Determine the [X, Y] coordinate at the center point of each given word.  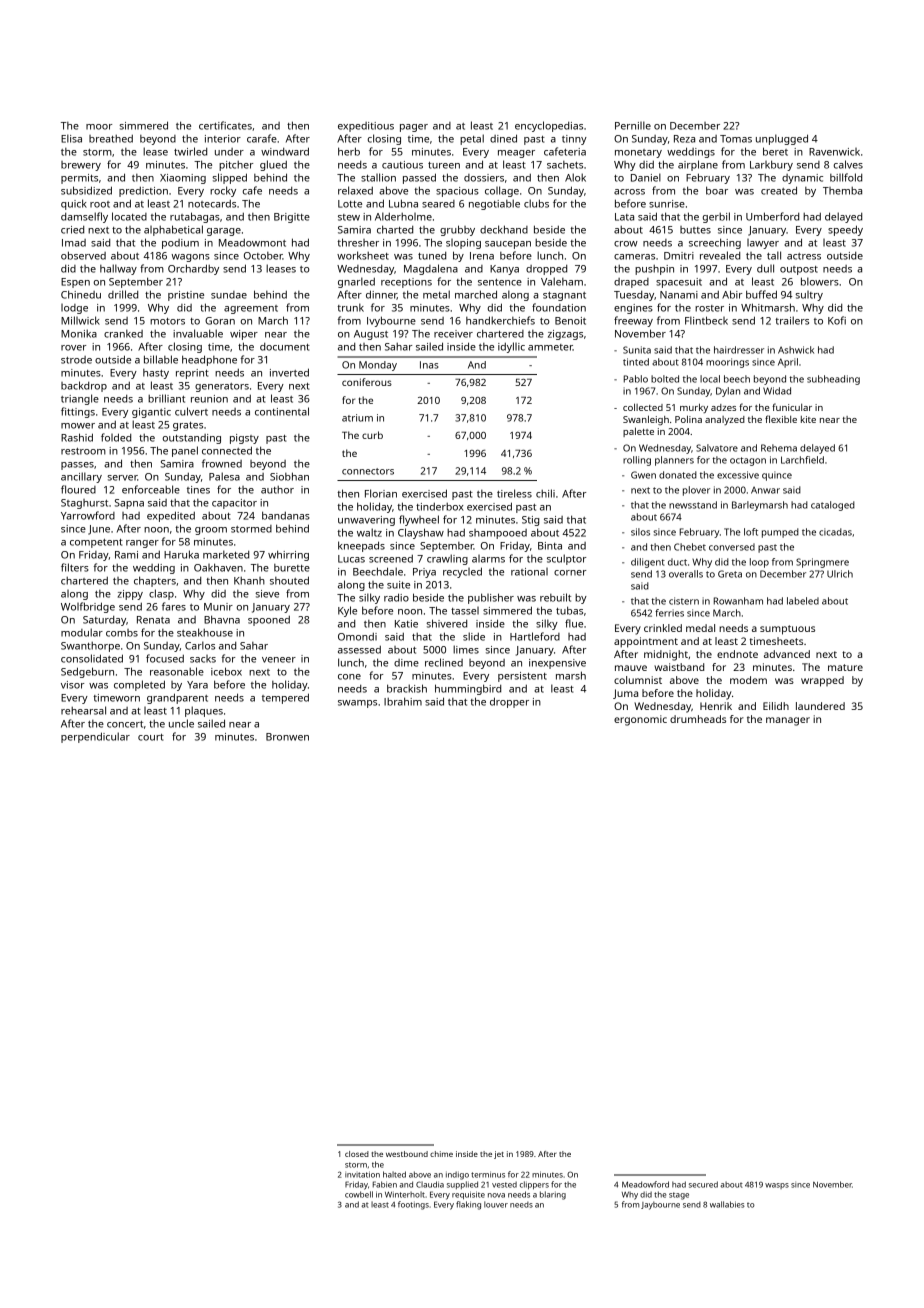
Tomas [736, 139]
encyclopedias [549, 126]
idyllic [511, 347]
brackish [407, 688]
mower [78, 426]
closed [357, 1154]
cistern [684, 601]
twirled [190, 151]
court [151, 737]
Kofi [837, 320]
